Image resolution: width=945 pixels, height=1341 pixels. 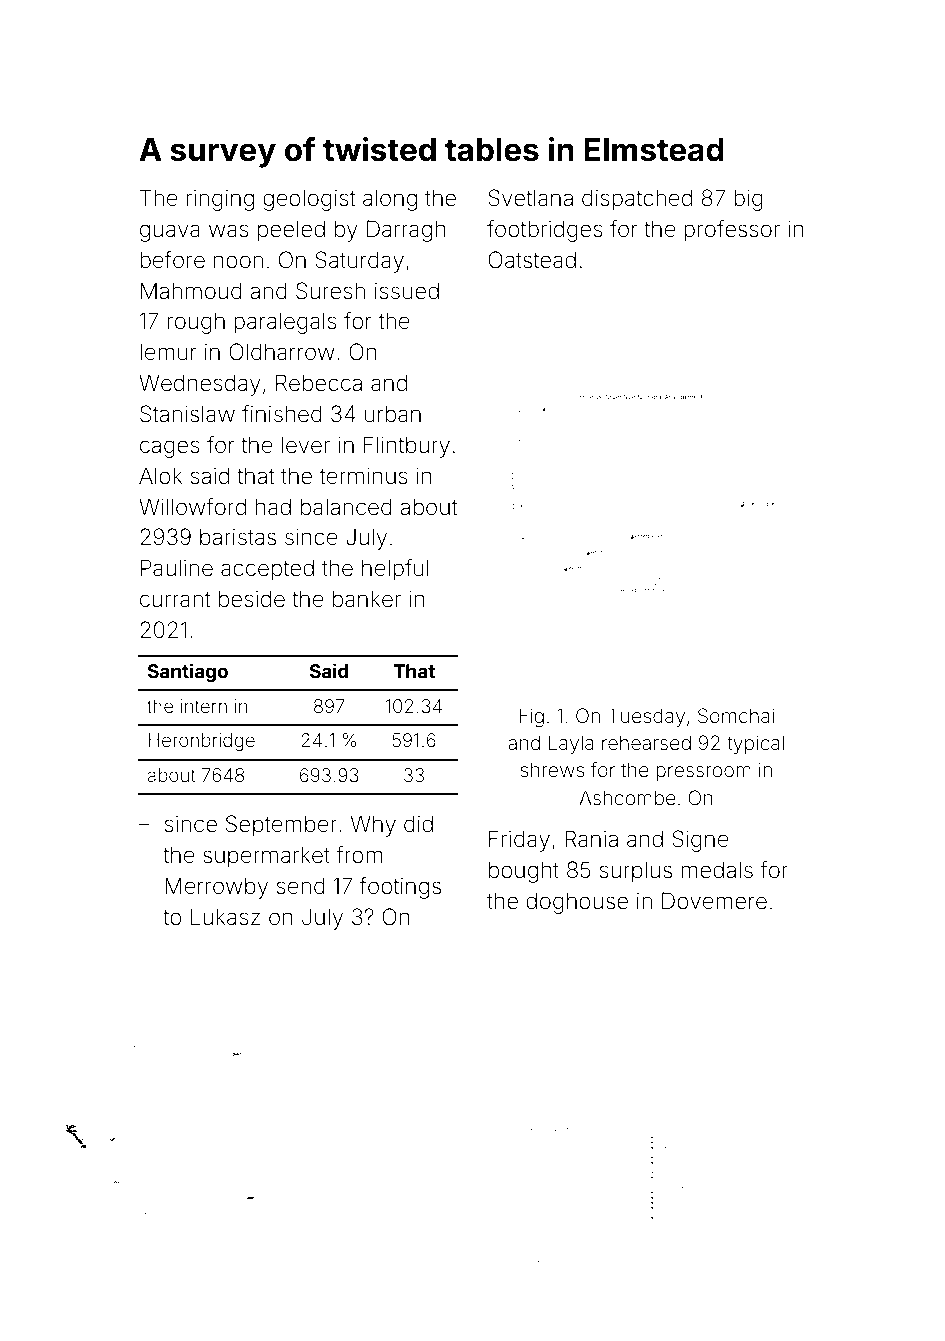 What do you see at coordinates (175, 600) in the screenshot?
I see `currant` at bounding box center [175, 600].
